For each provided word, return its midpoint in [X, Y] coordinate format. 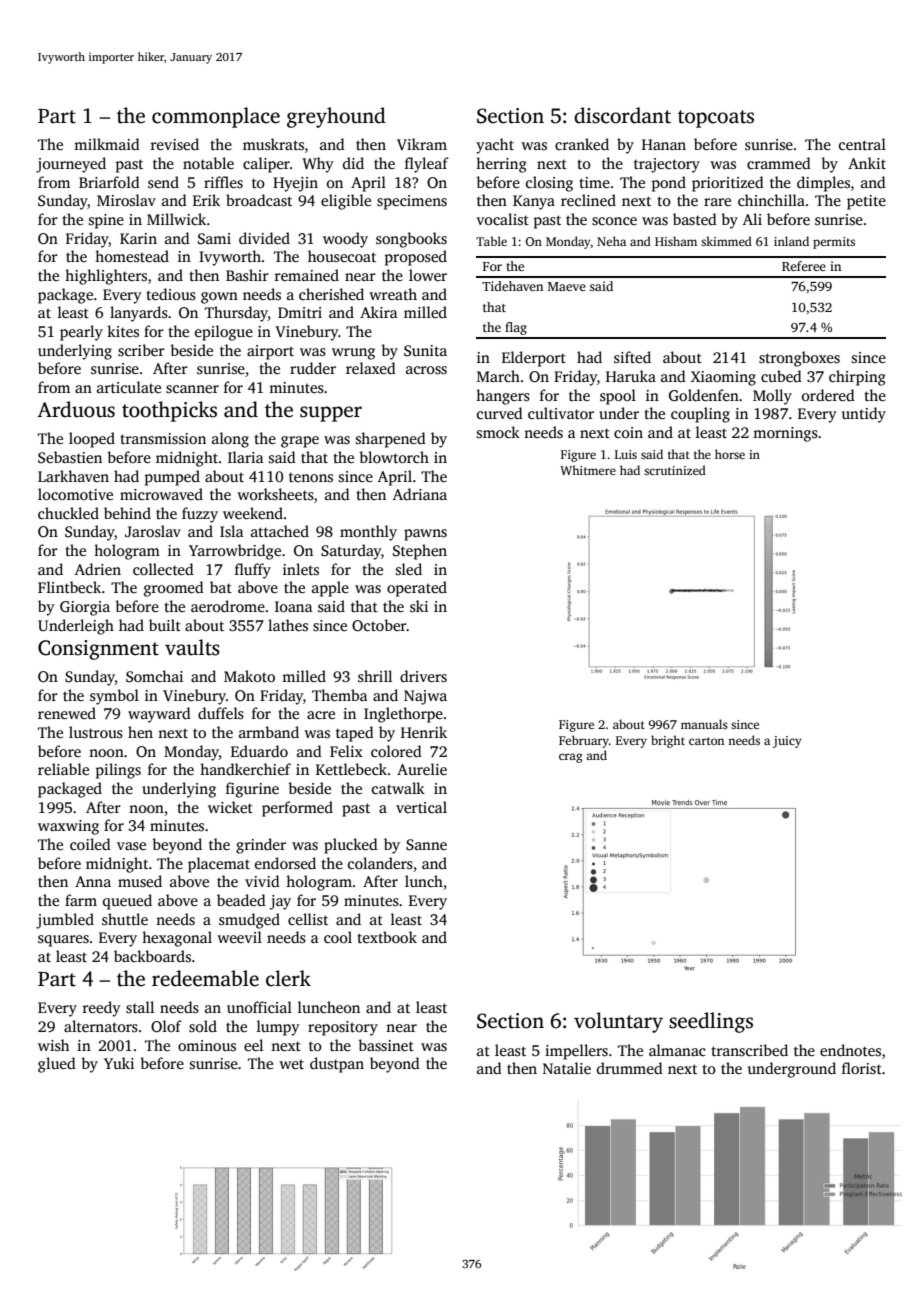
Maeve [567, 286]
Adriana [420, 494]
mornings [785, 434]
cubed [781, 376]
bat [221, 587]
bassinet [386, 1045]
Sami [214, 239]
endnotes [850, 1050]
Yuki [119, 1063]
